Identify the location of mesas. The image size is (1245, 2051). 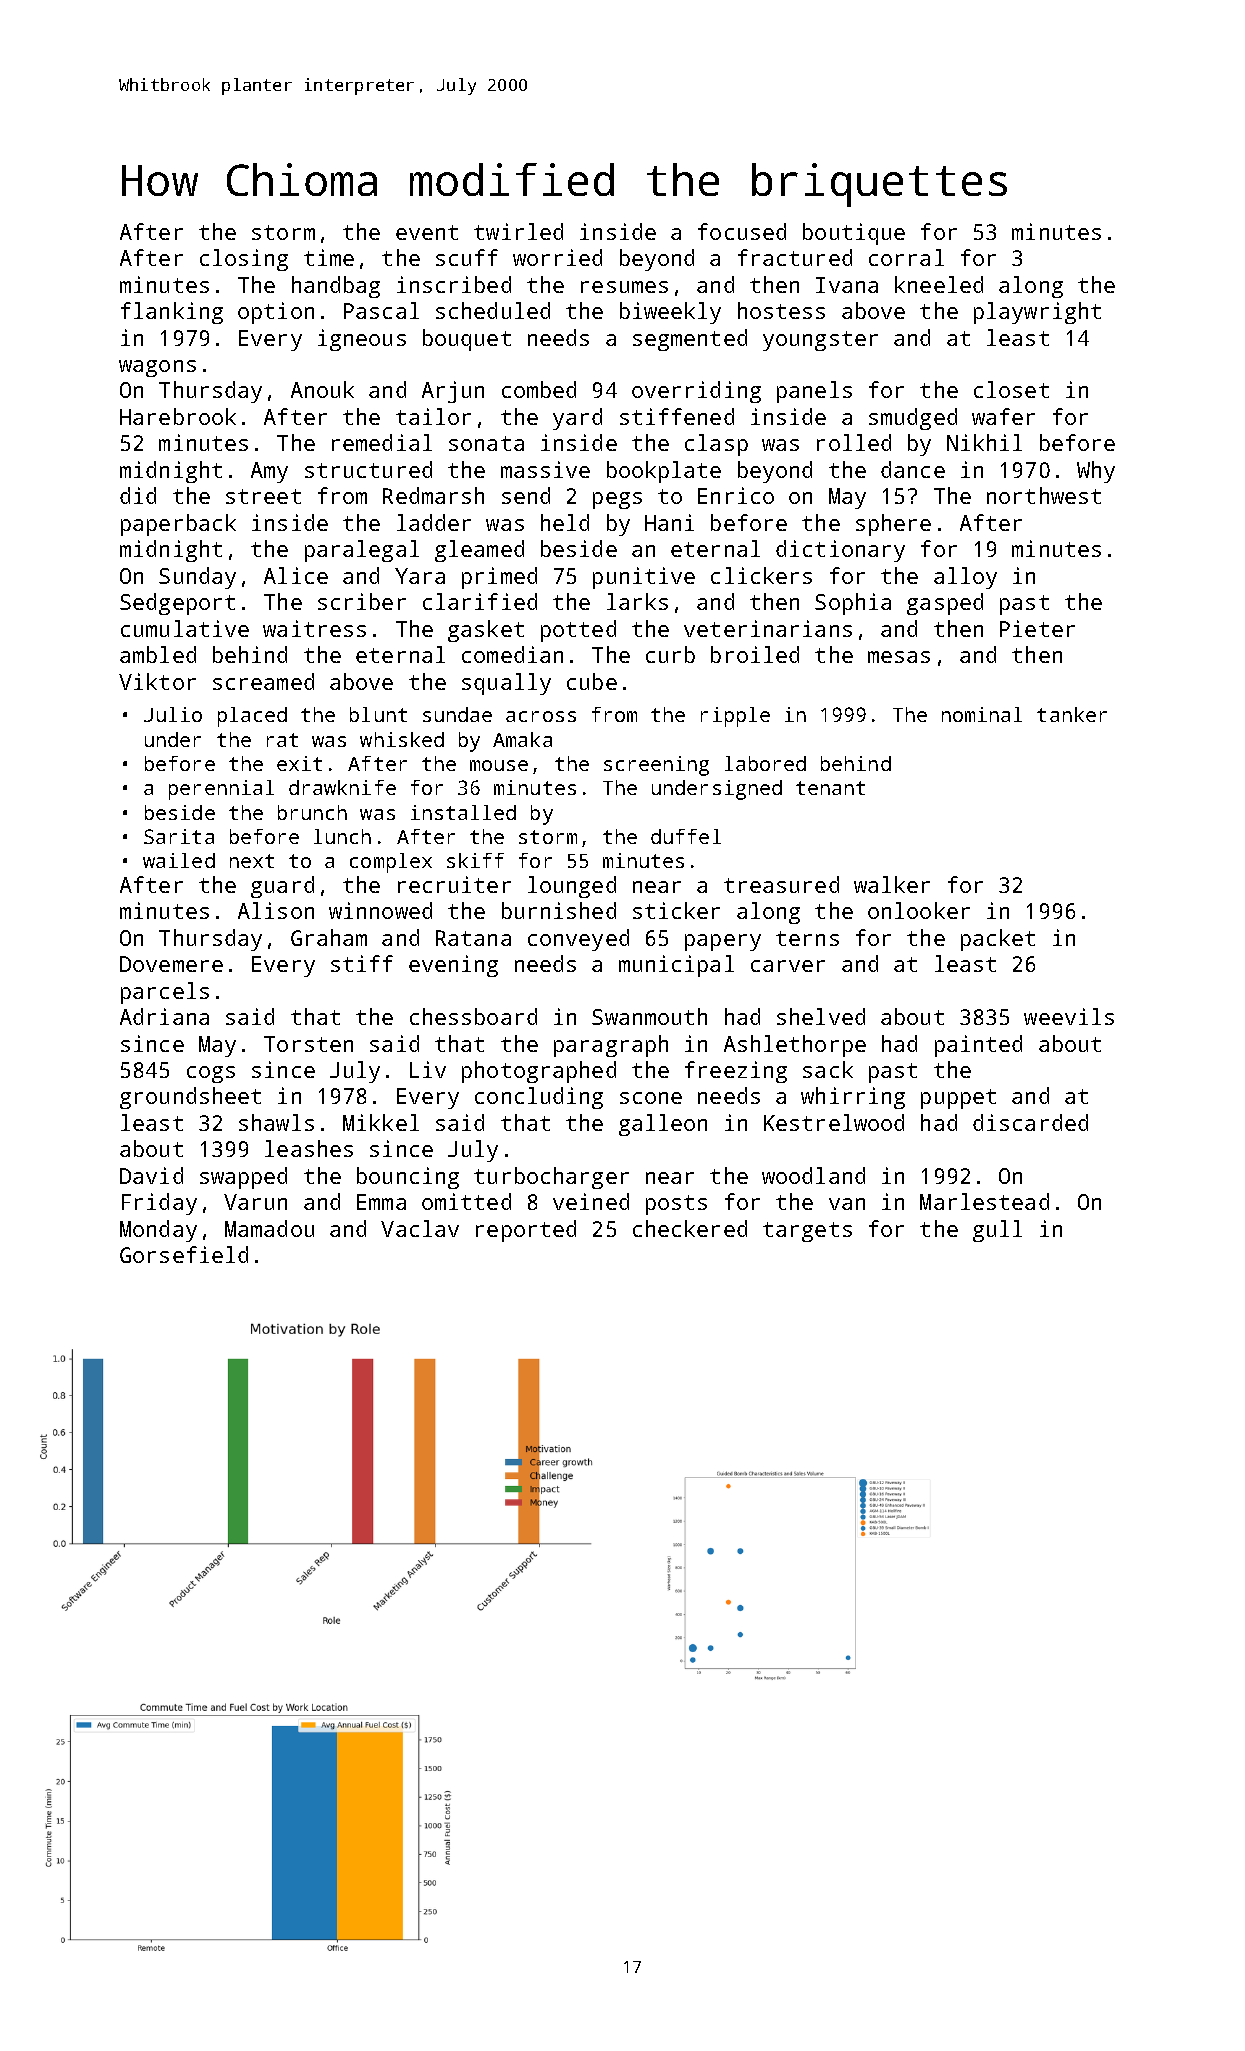
(899, 657).
